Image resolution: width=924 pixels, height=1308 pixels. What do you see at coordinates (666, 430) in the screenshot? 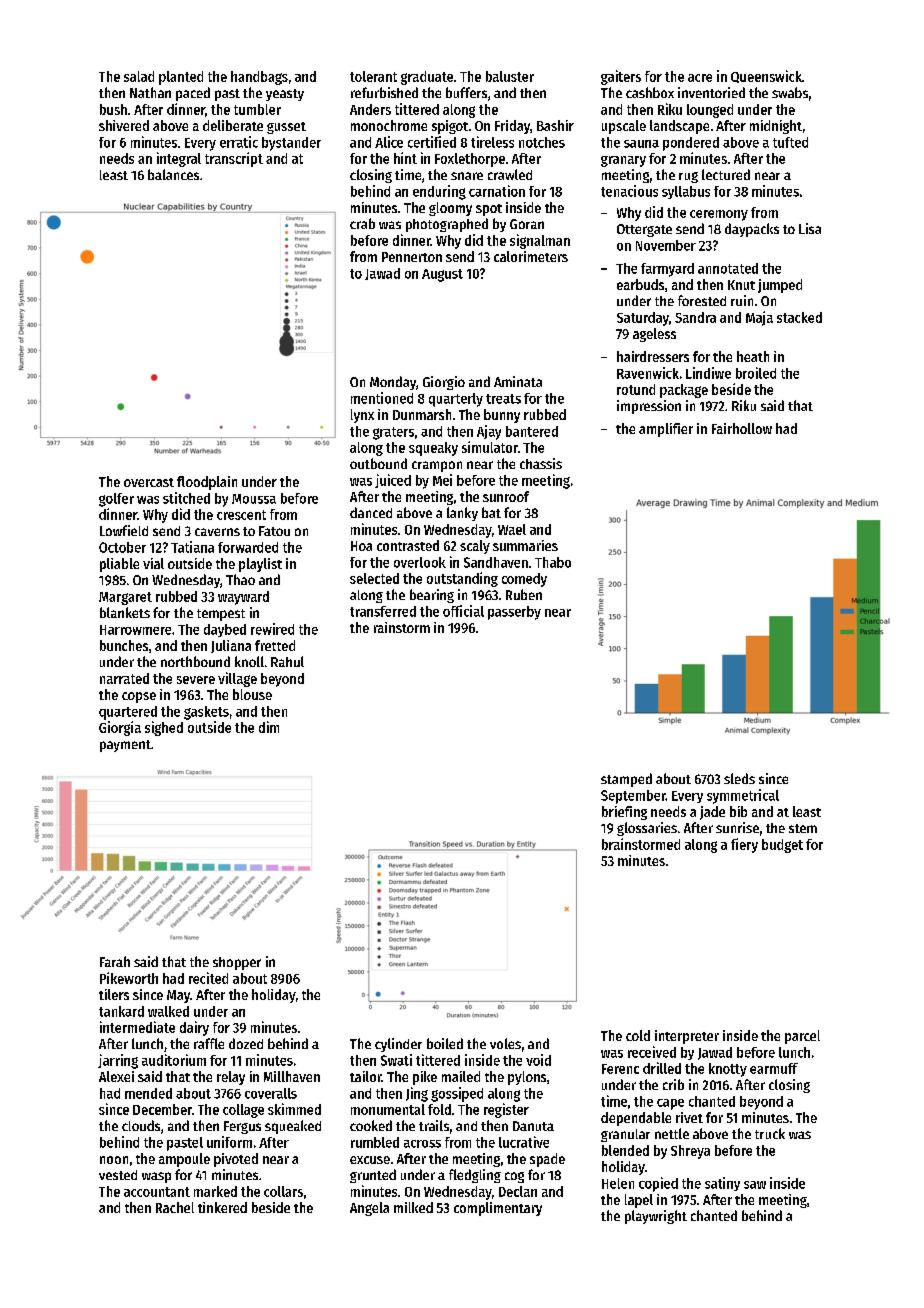
I see `amplifier` at bounding box center [666, 430].
